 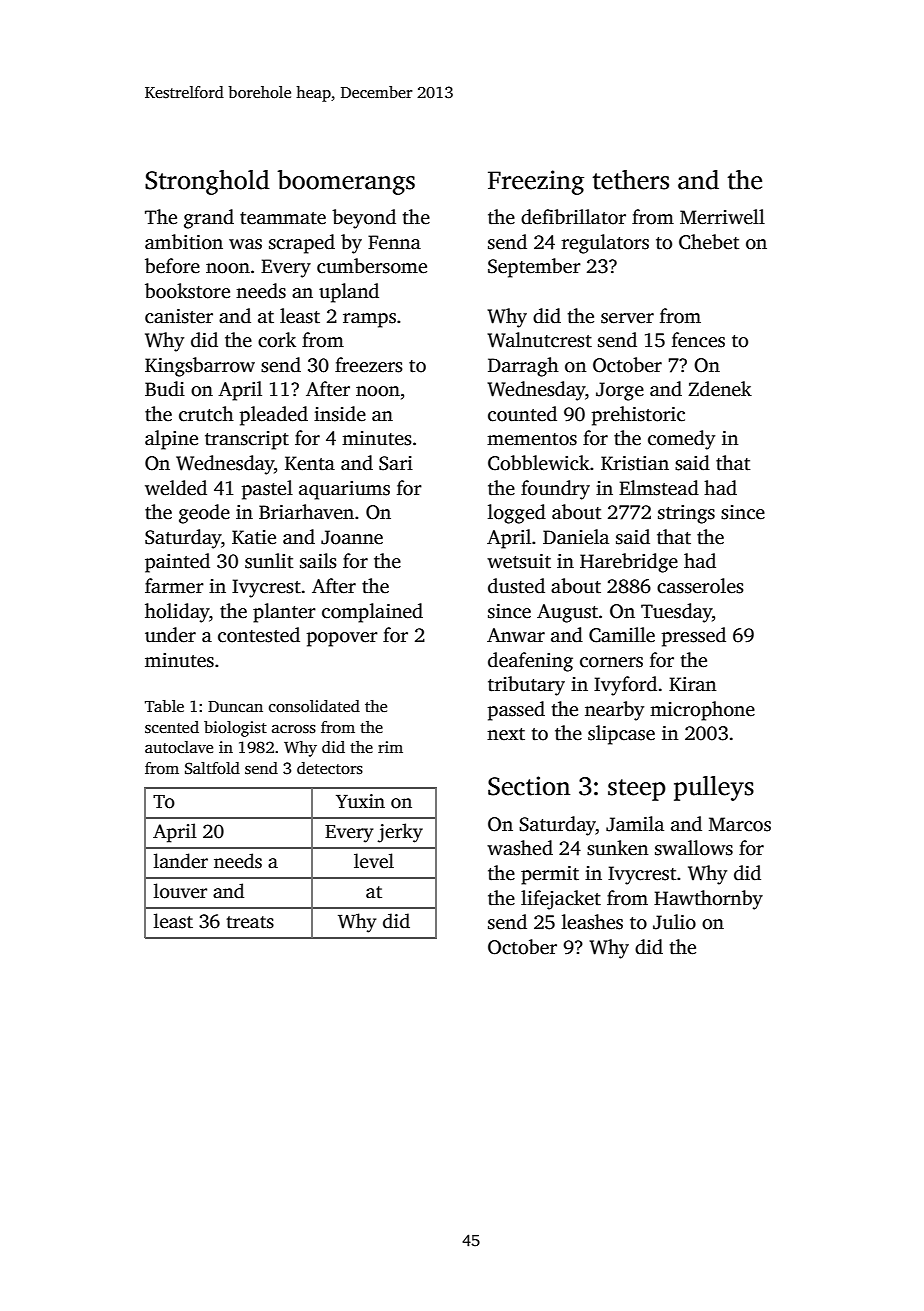 I want to click on freezers, so click(x=369, y=365).
